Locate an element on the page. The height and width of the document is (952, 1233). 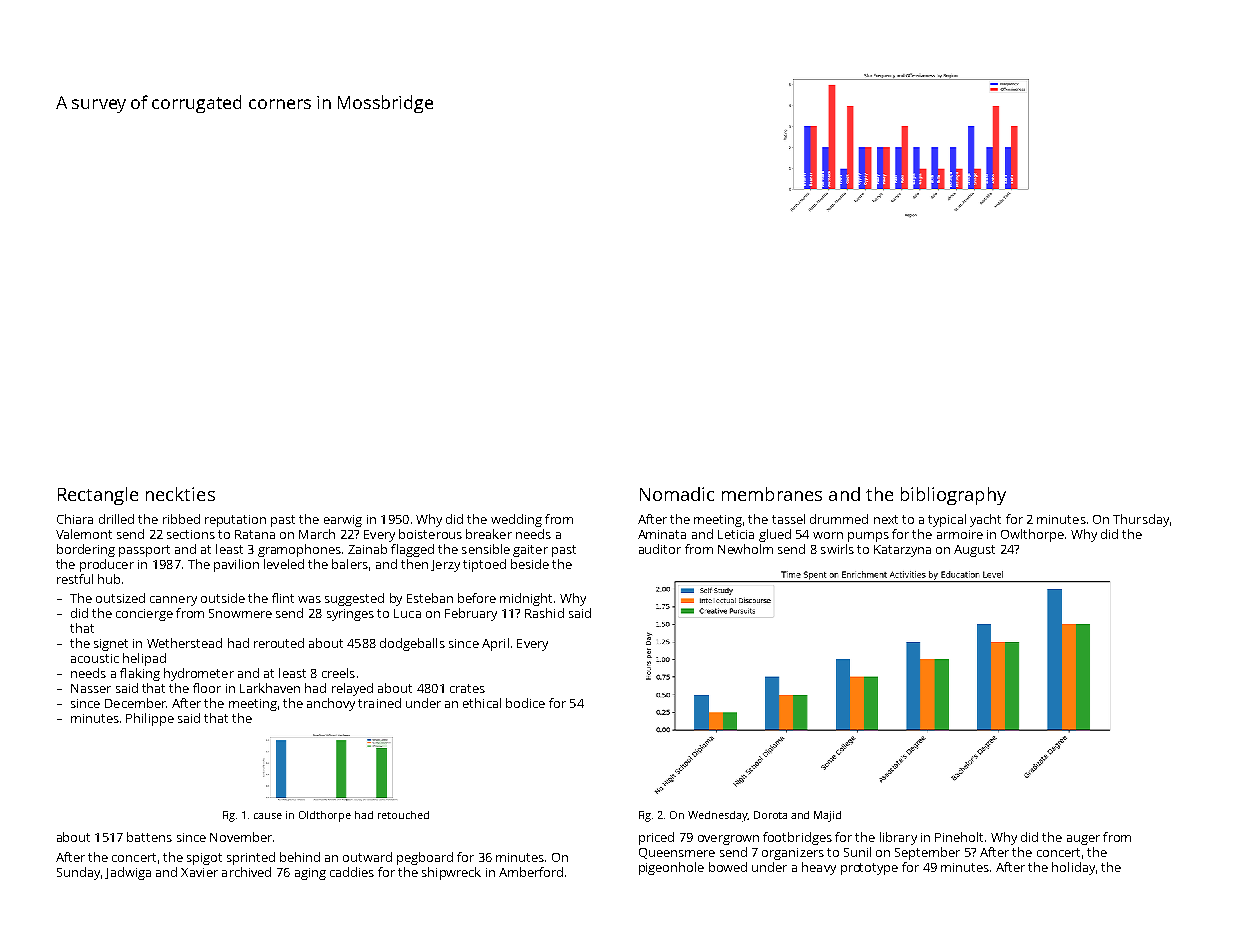
Pineholt is located at coordinates (959, 837).
